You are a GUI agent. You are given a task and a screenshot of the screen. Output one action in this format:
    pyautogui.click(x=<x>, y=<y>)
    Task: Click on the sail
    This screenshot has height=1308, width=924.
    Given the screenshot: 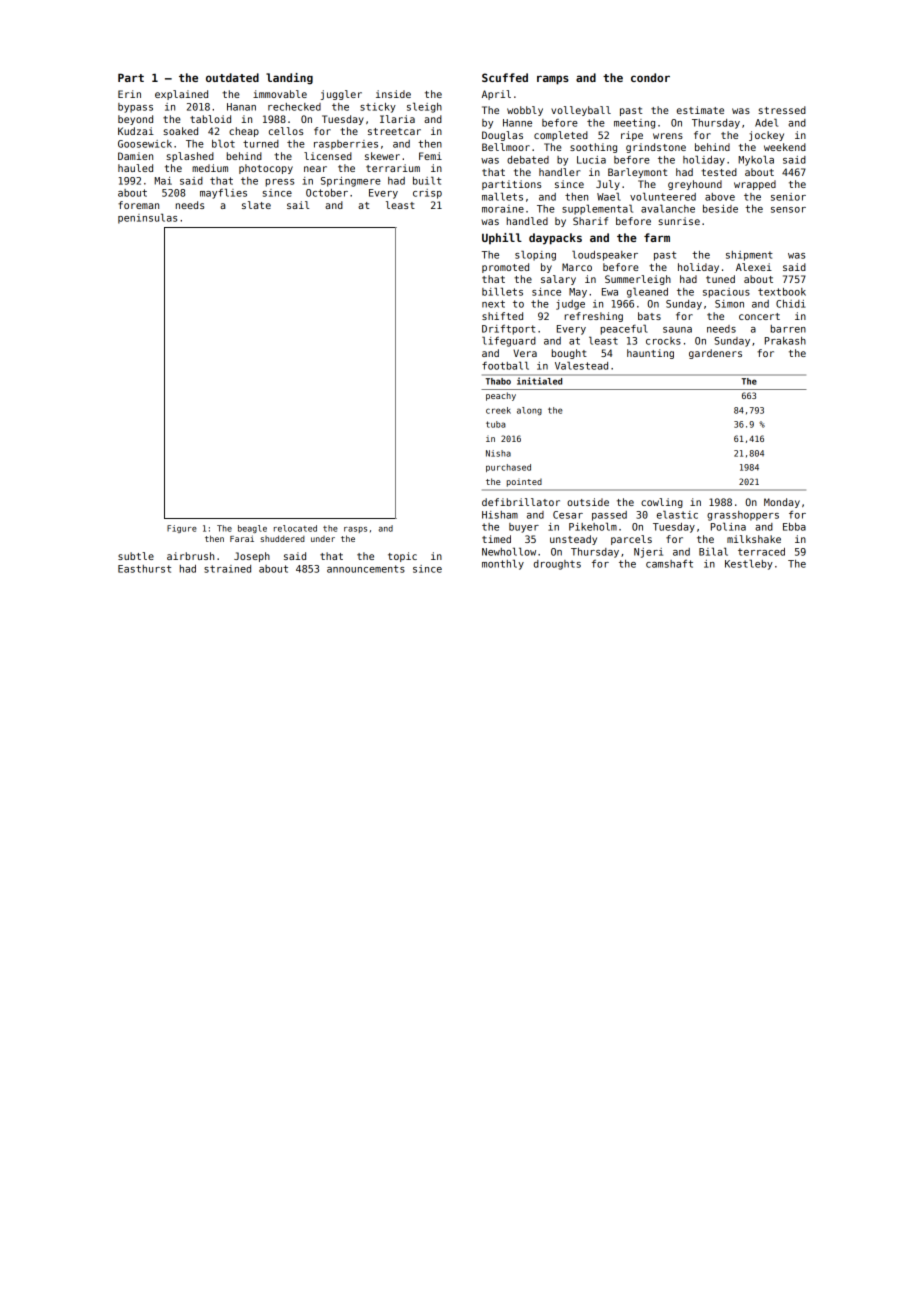 What is the action you would take?
    pyautogui.click(x=298, y=205)
